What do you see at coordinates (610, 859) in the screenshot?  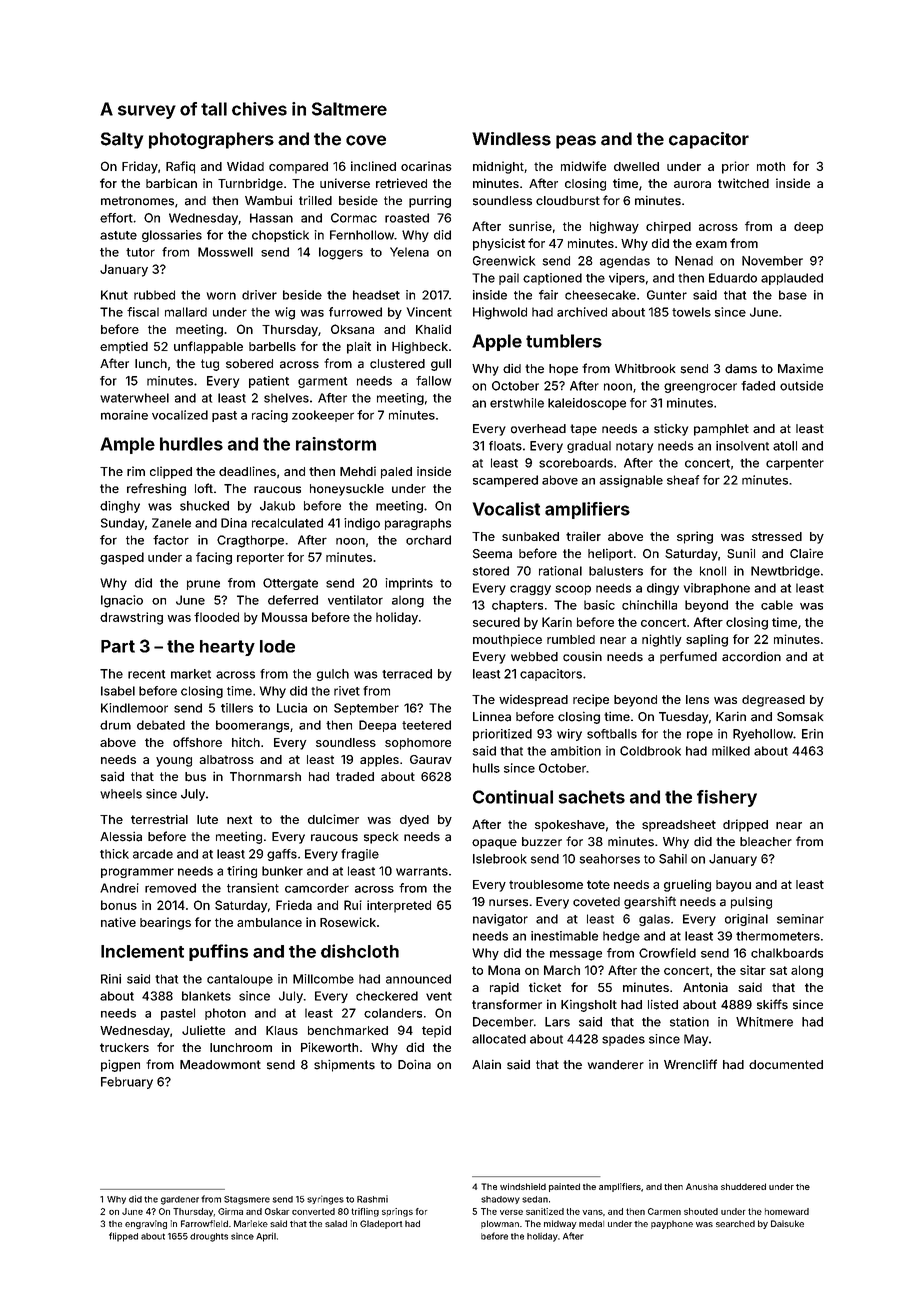 I see `seahorses` at bounding box center [610, 859].
